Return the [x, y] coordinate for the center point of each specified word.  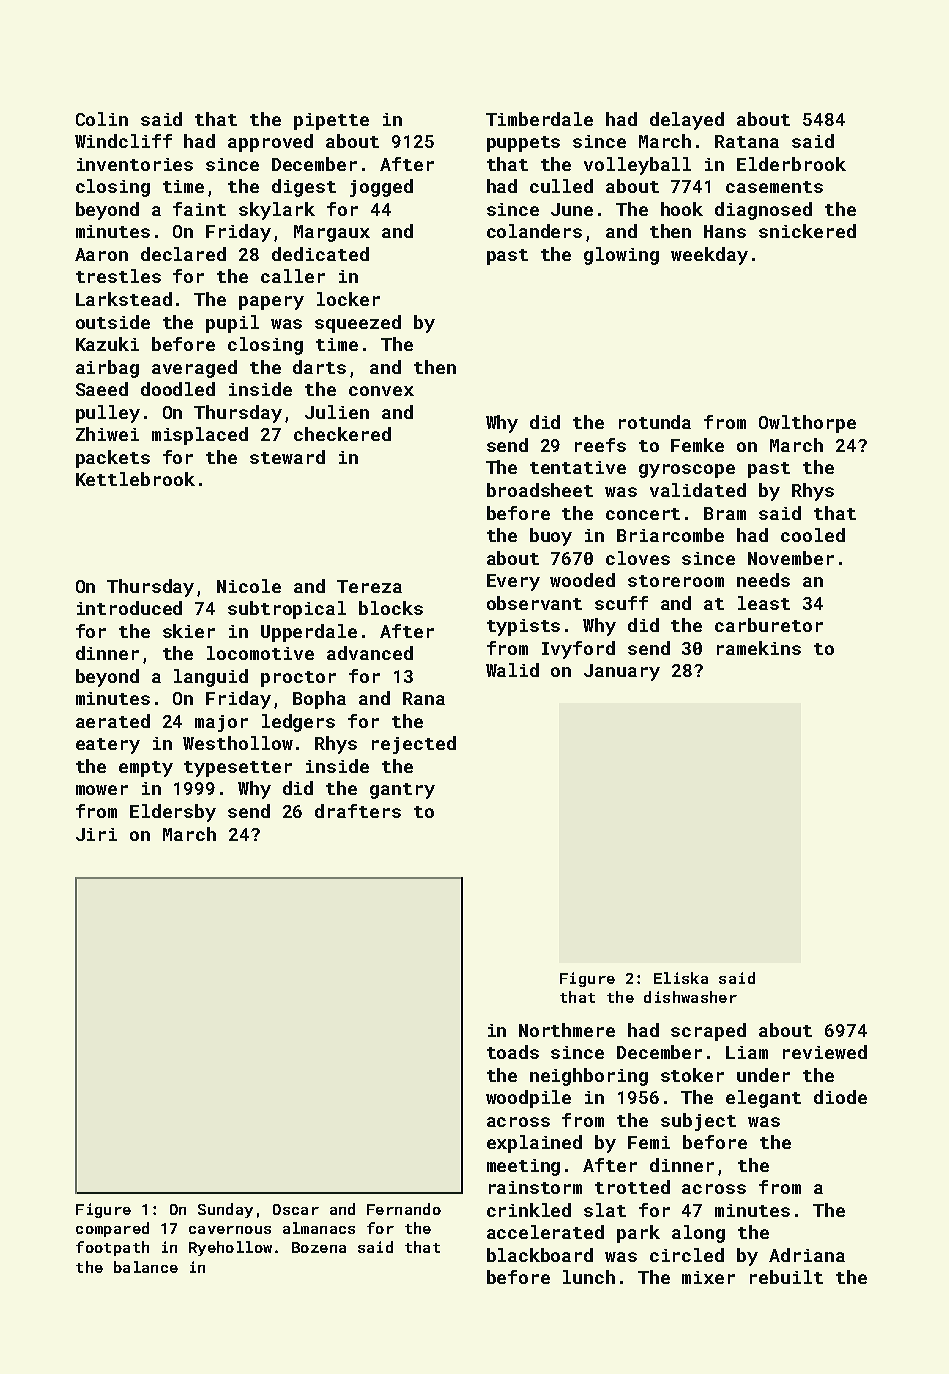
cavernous [230, 1230]
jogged [381, 188]
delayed [687, 121]
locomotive [260, 653]
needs [763, 580]
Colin [102, 119]
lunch [589, 1277]
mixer [708, 1277]
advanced [370, 653]
